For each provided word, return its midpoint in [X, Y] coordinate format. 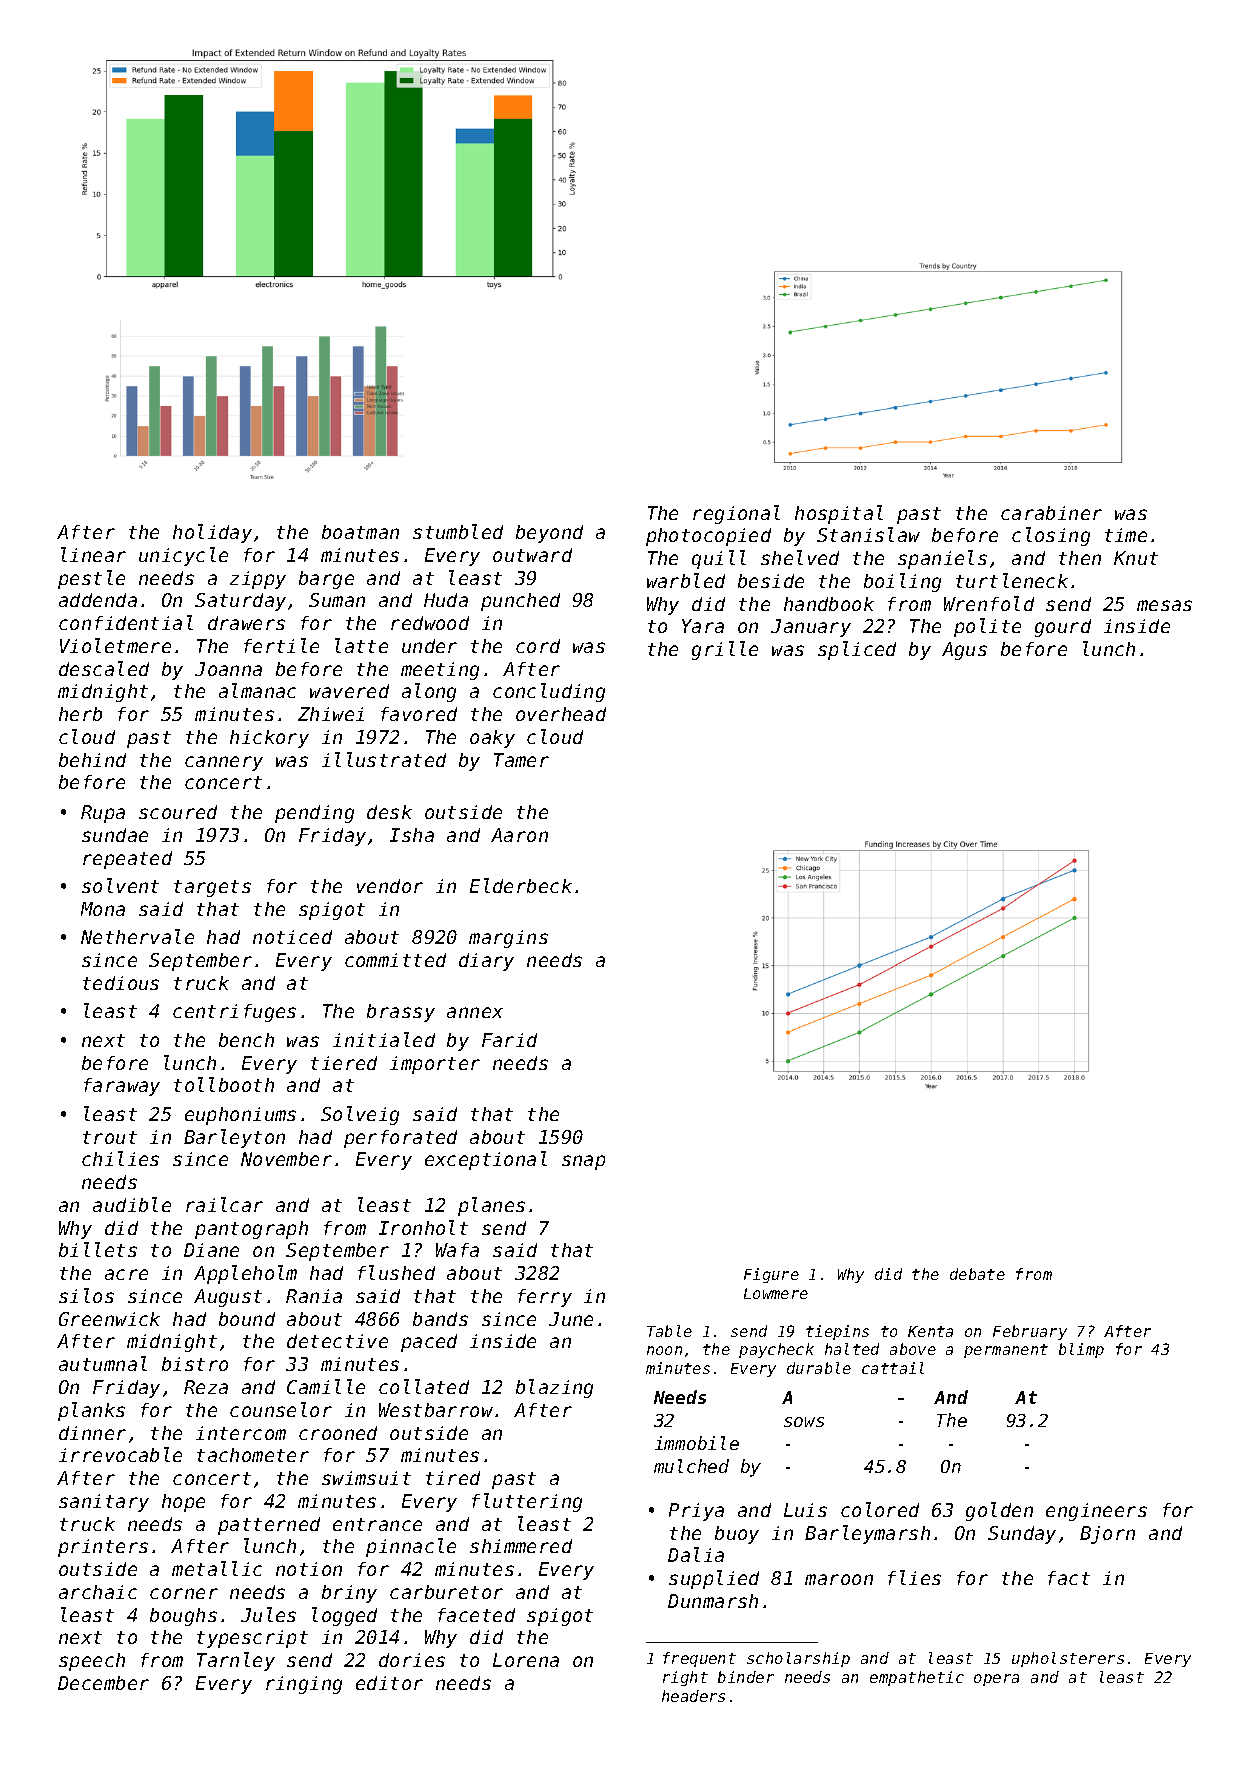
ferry [545, 1298]
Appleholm [245, 1274]
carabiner [1051, 513]
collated [424, 1386]
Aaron [519, 835]
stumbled [458, 531]
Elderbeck [521, 885]
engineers [1096, 1512]
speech [92, 1662]
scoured [178, 812]
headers [693, 1696]
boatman [360, 532]
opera [996, 1680]
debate [977, 1274]
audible [132, 1204]
